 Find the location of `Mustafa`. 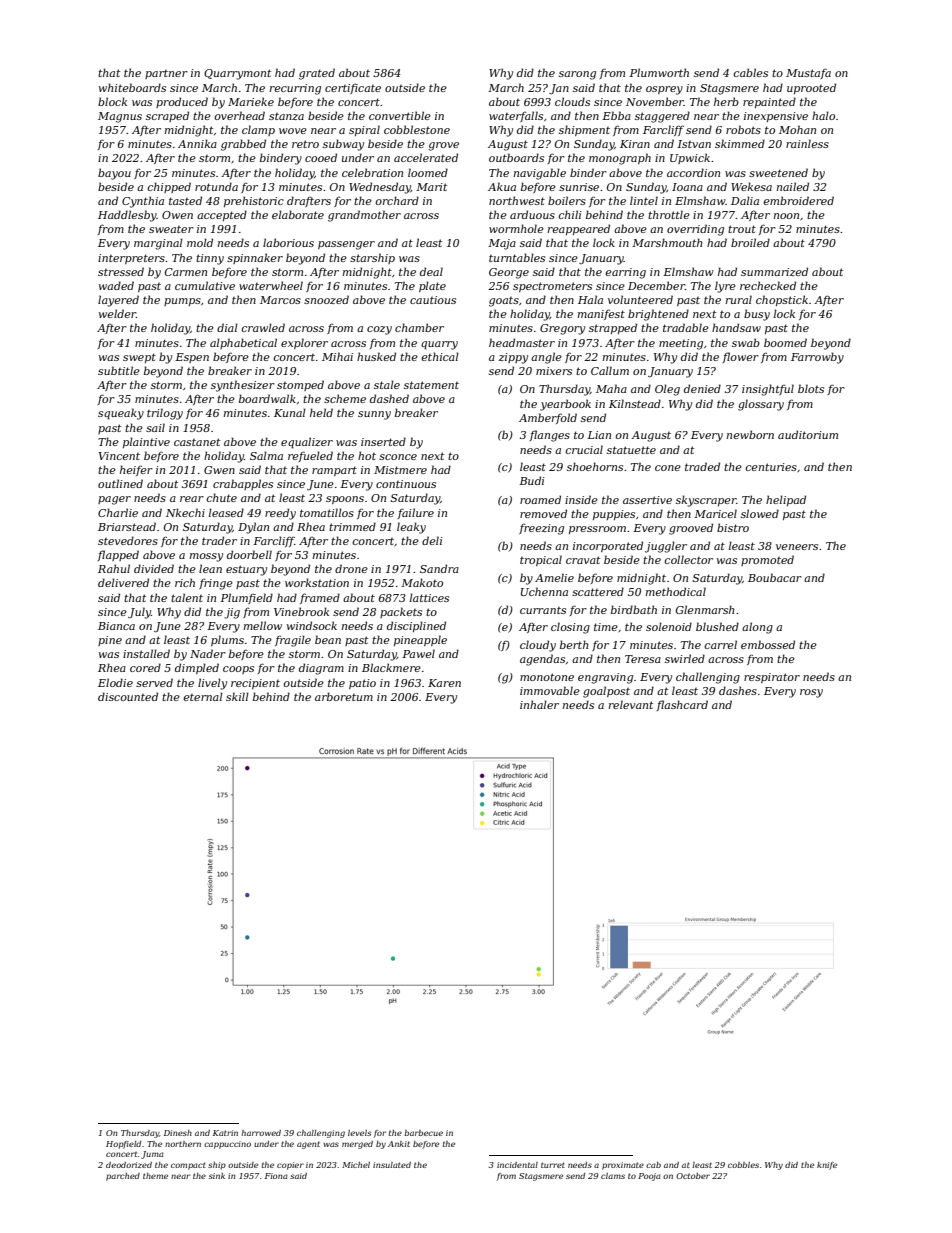

Mustafa is located at coordinates (808, 73).
